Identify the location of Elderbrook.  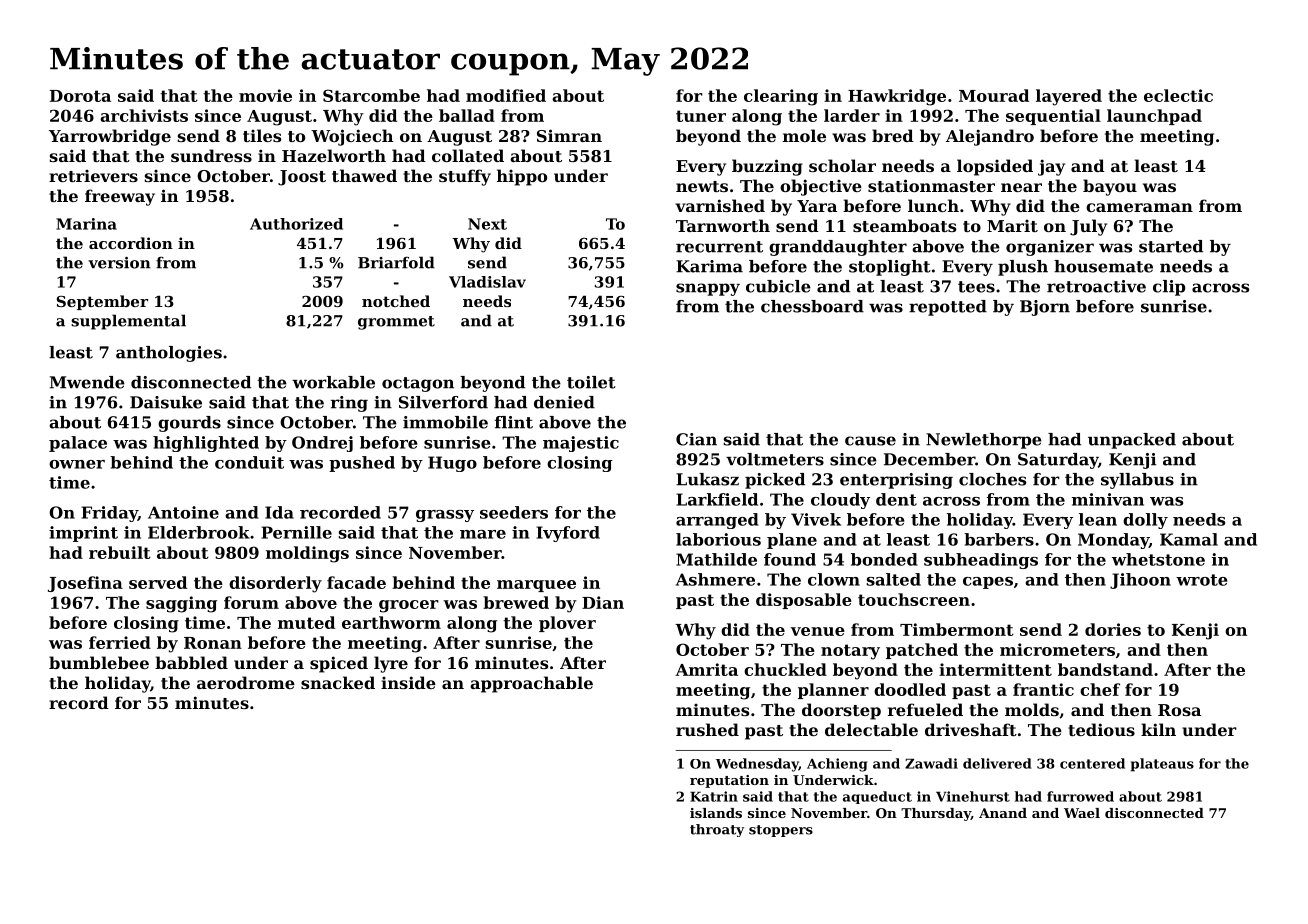
(199, 532).
